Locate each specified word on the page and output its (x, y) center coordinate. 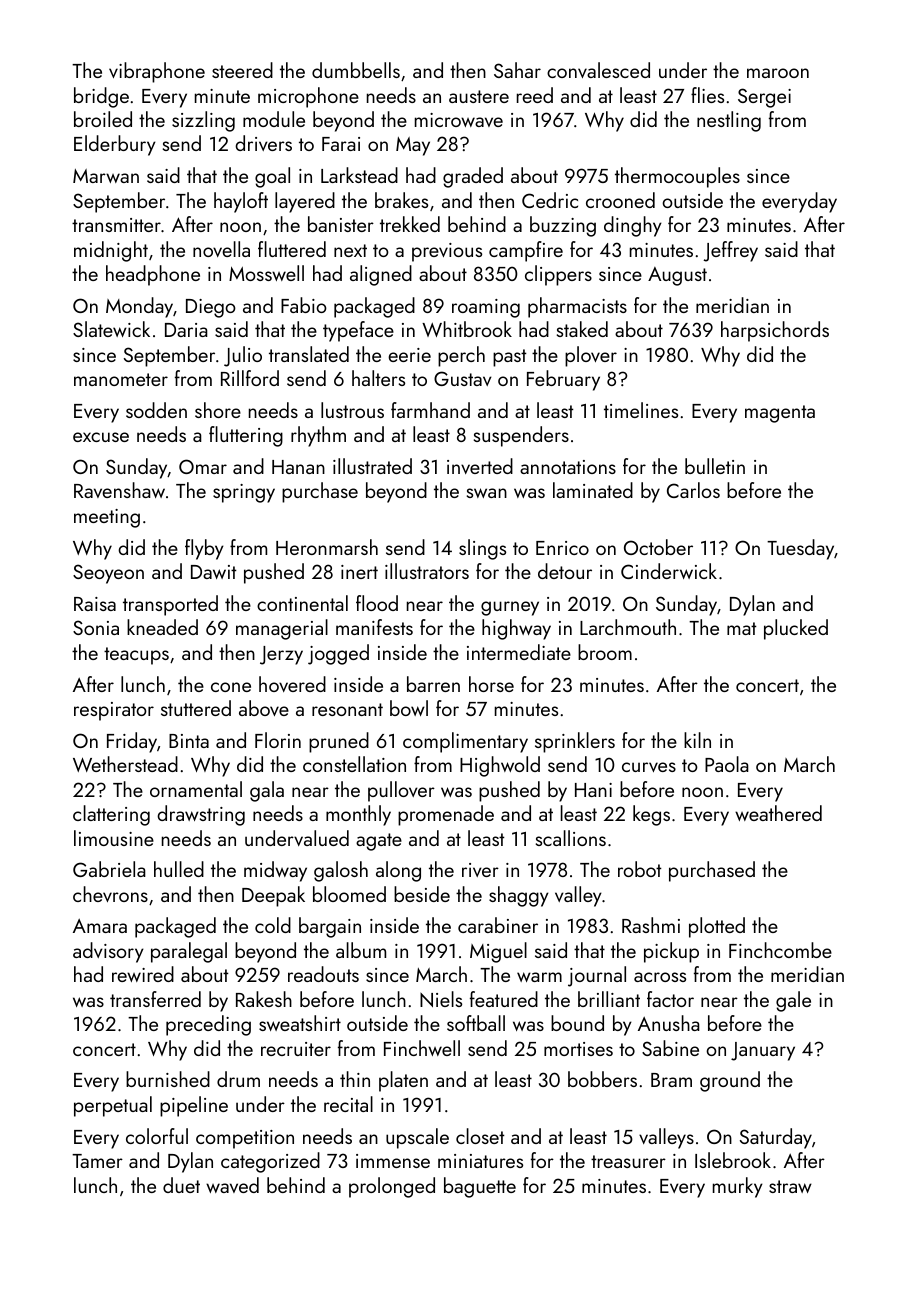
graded (473, 177)
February (563, 380)
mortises (578, 1049)
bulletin (715, 466)
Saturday (776, 1138)
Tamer (97, 1161)
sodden (156, 410)
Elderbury (115, 145)
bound (577, 1023)
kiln (697, 740)
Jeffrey (730, 251)
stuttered (196, 708)
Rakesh (264, 999)
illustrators (427, 571)
